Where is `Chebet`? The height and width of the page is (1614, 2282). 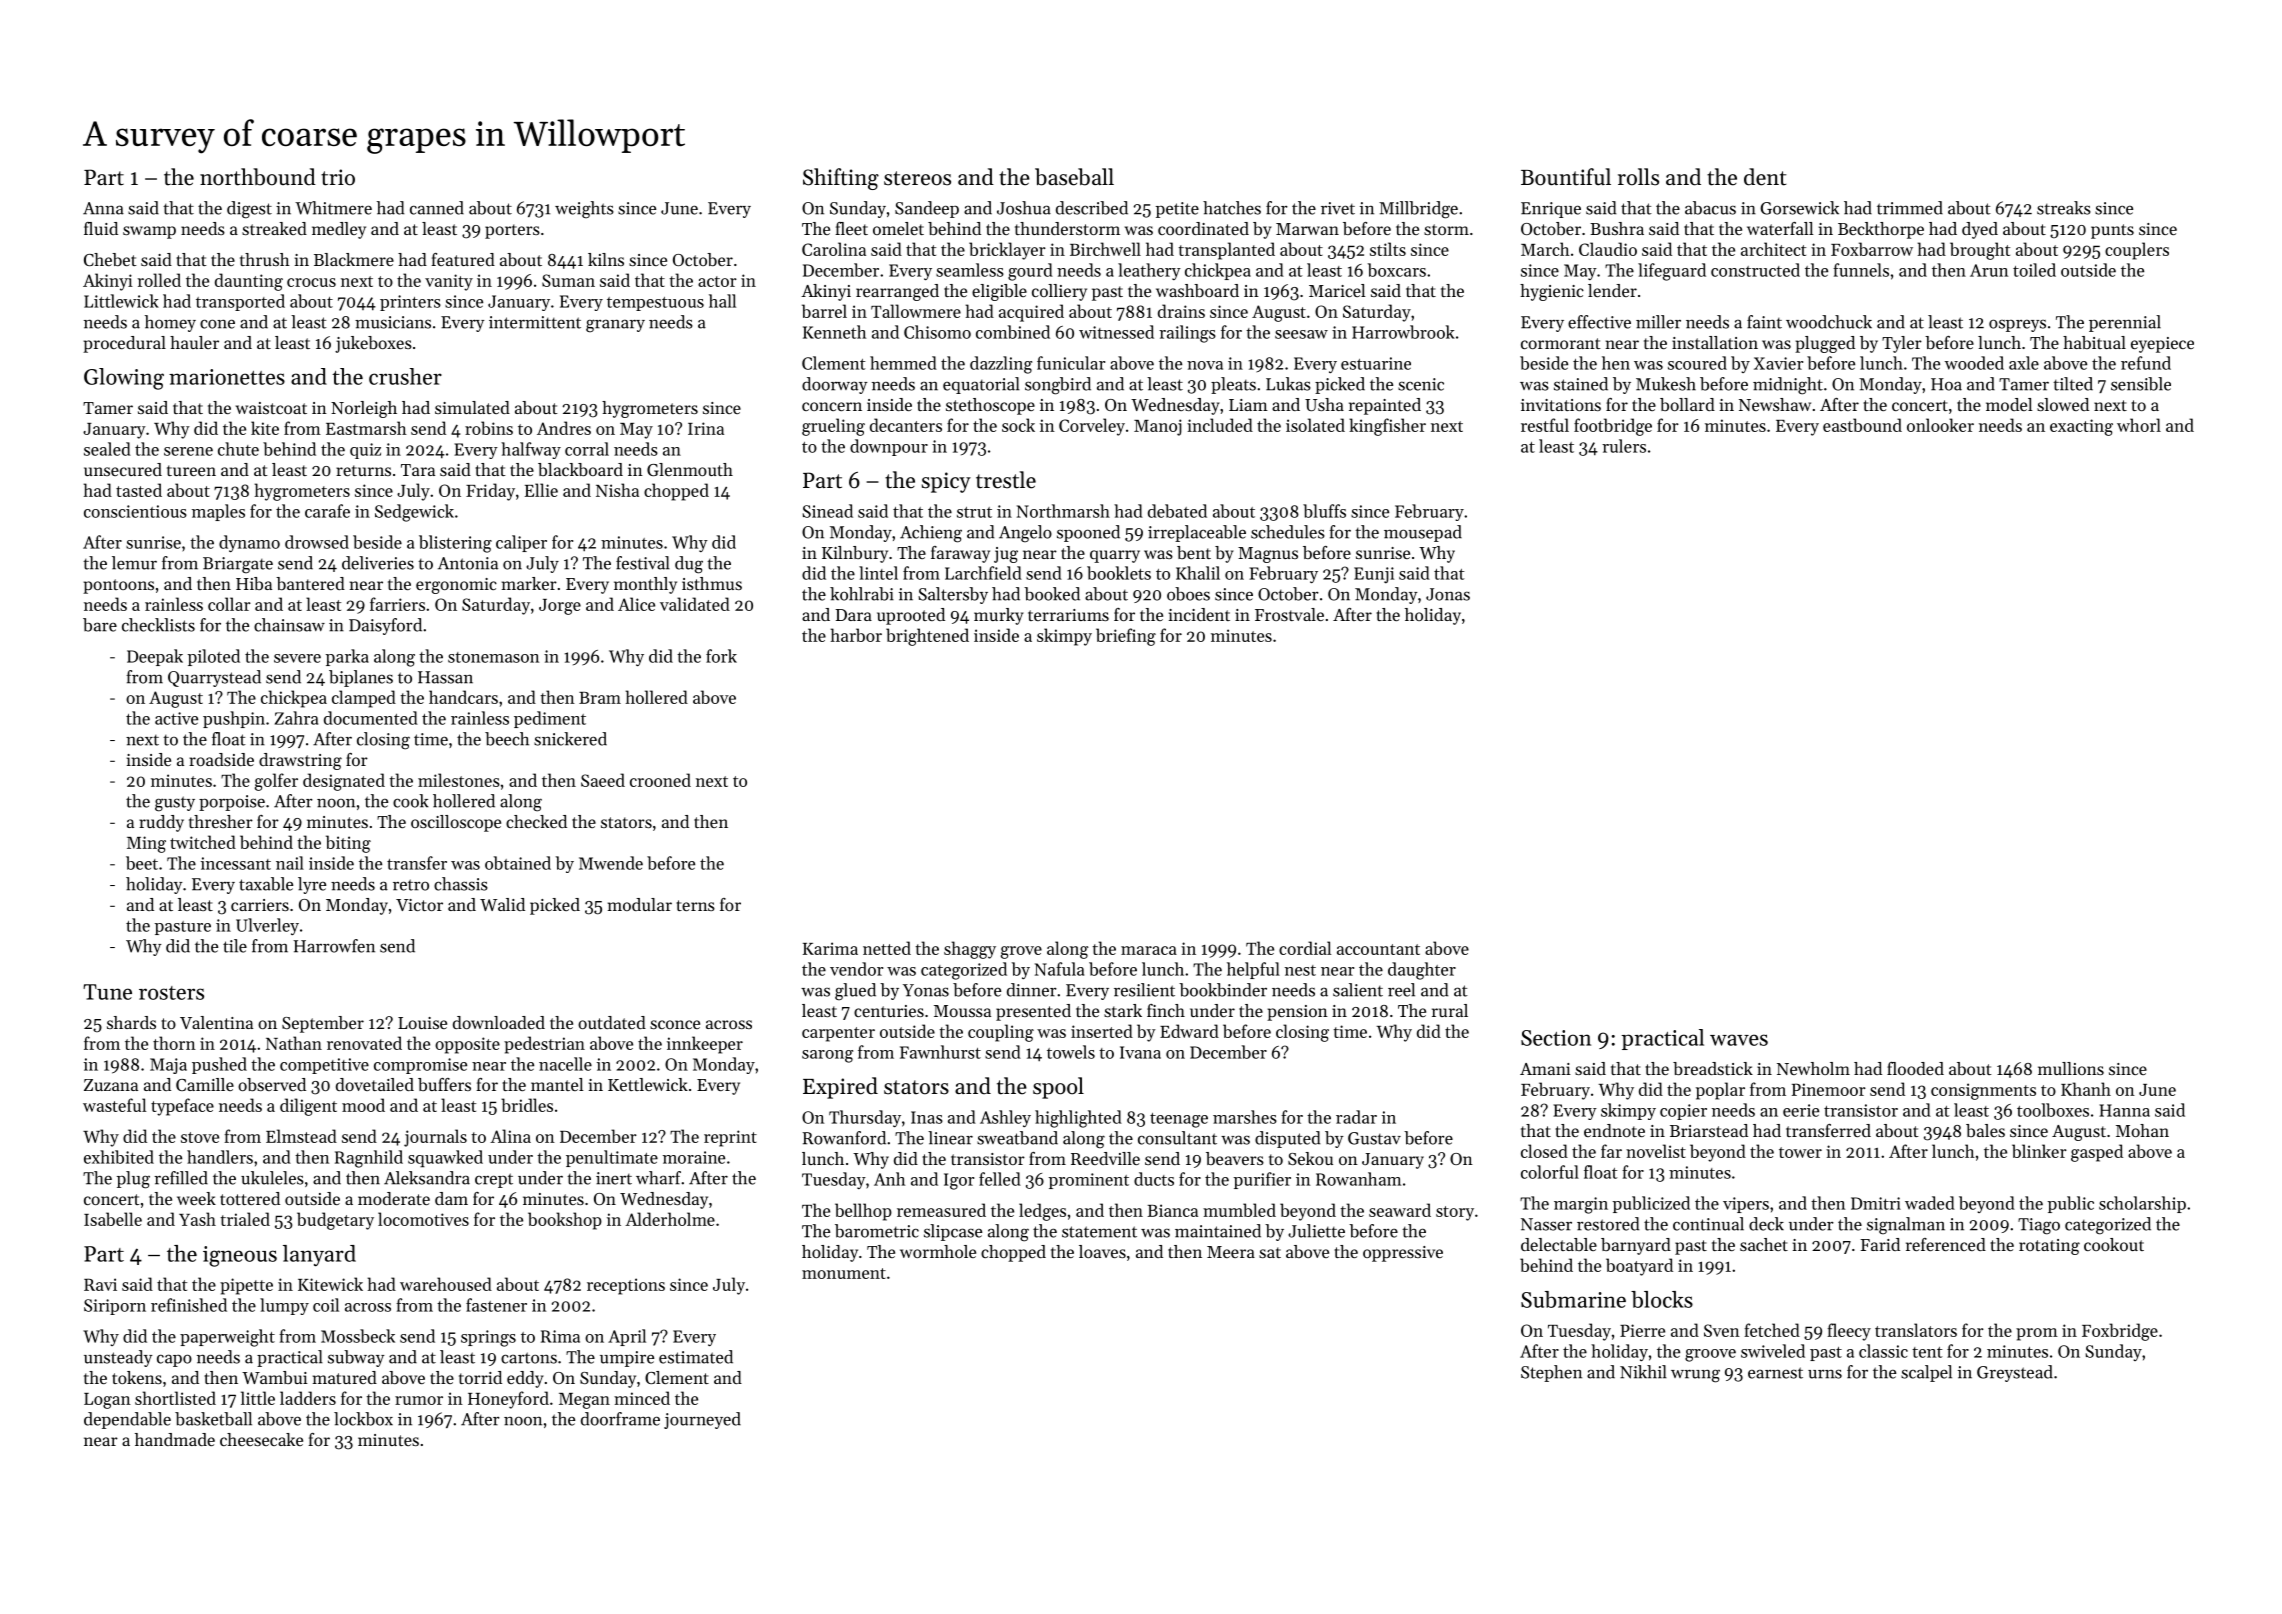 Chebet is located at coordinates (110, 259).
